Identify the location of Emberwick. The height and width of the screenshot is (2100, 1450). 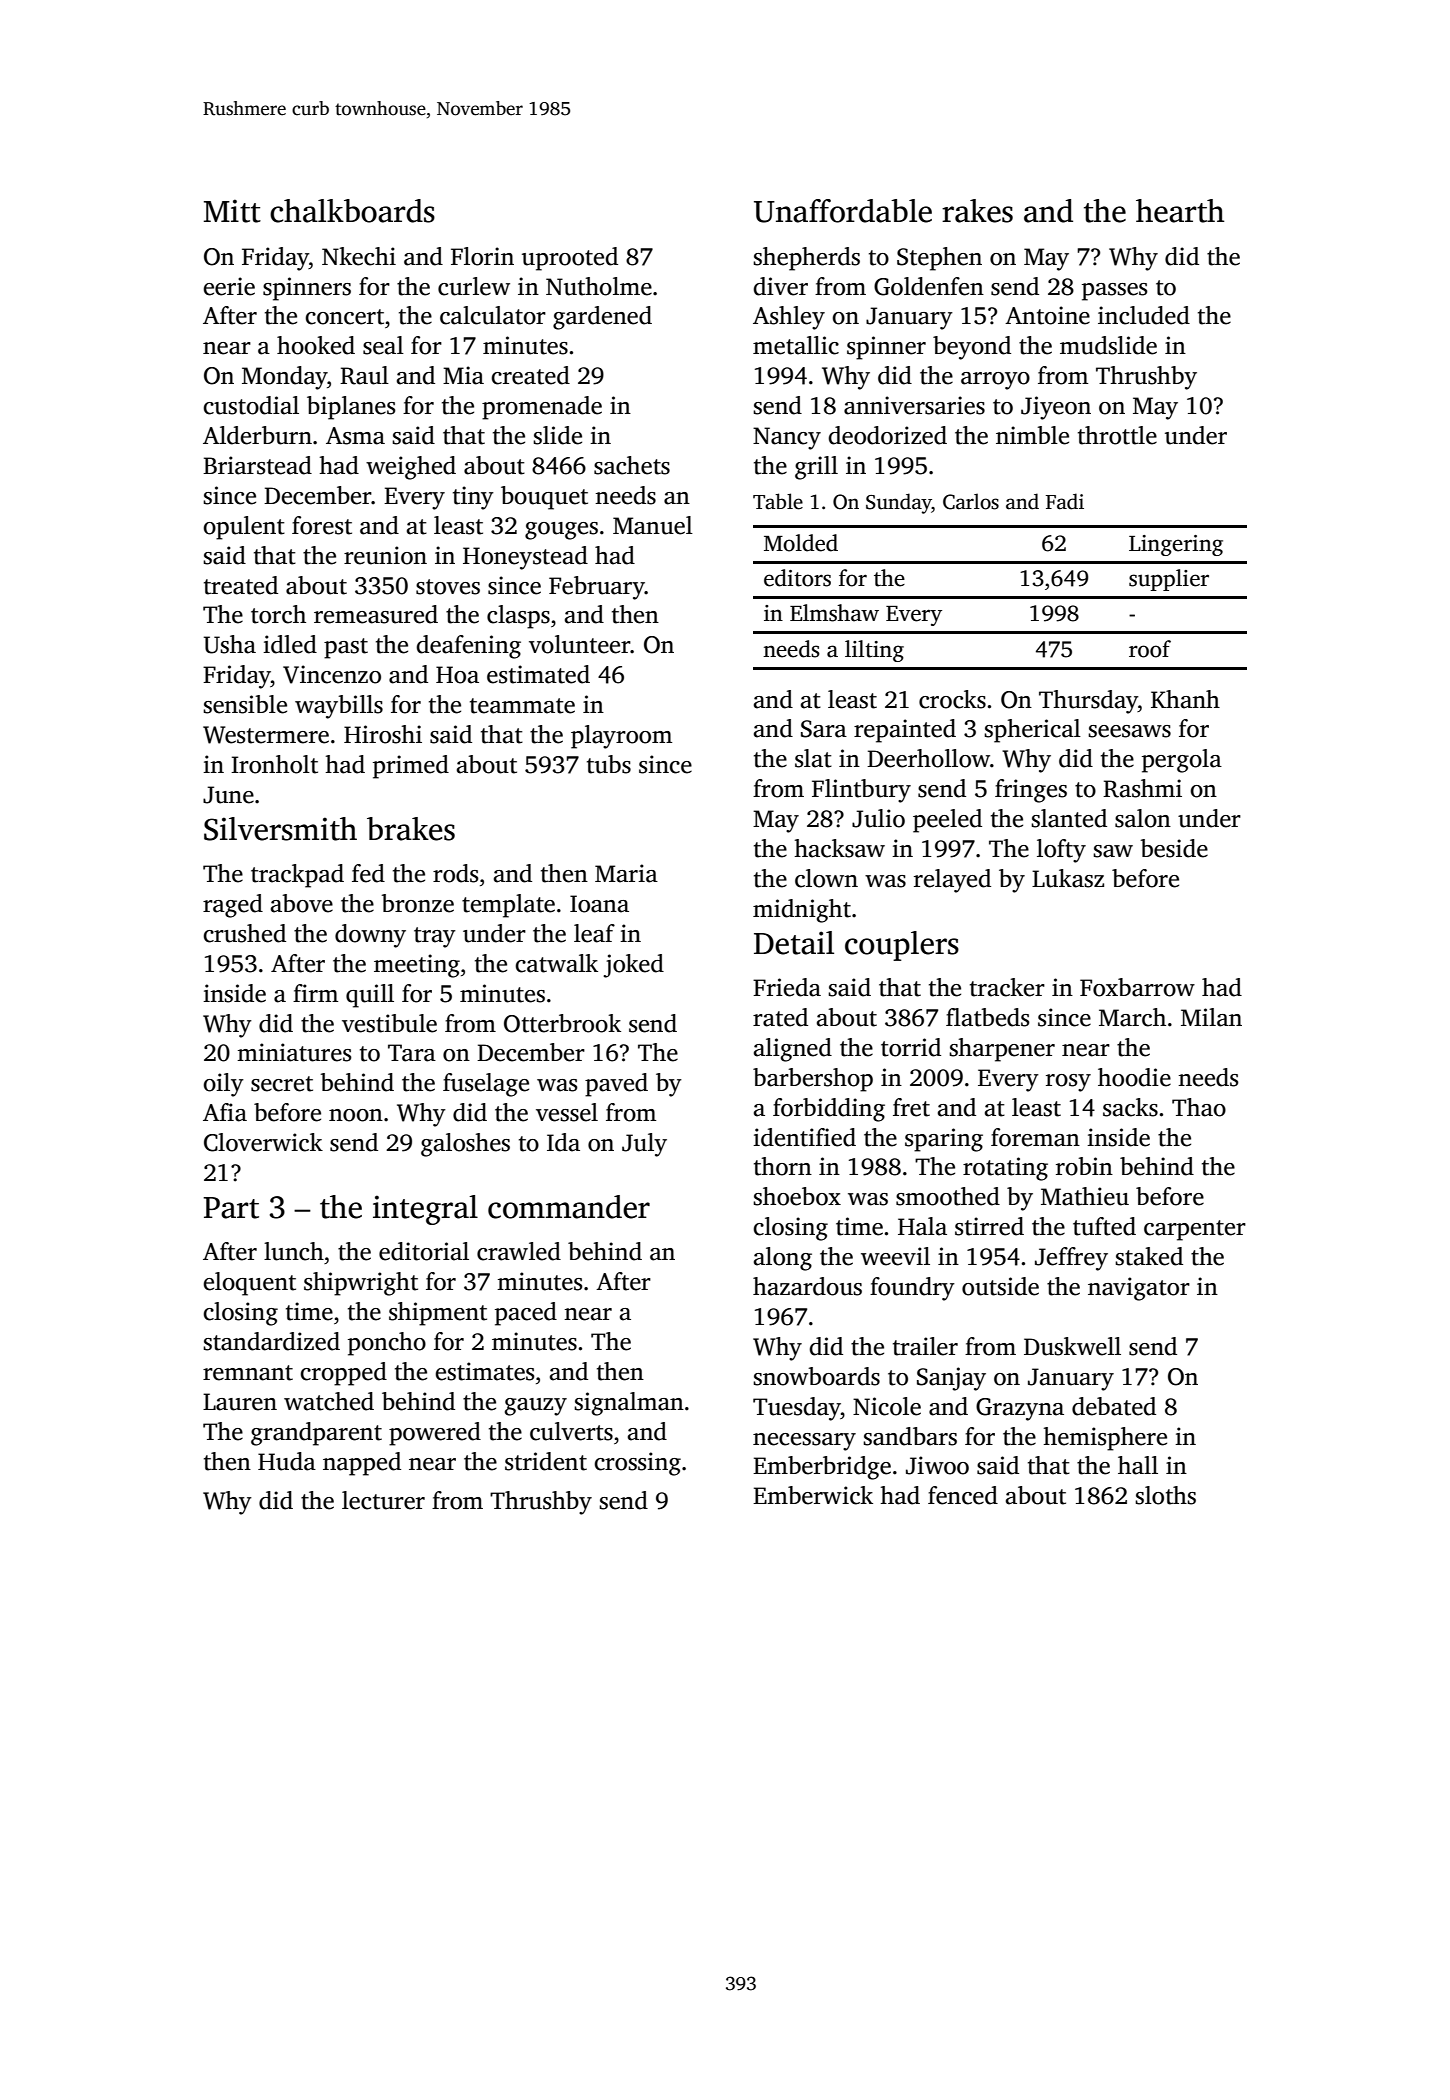
(813, 1495).
